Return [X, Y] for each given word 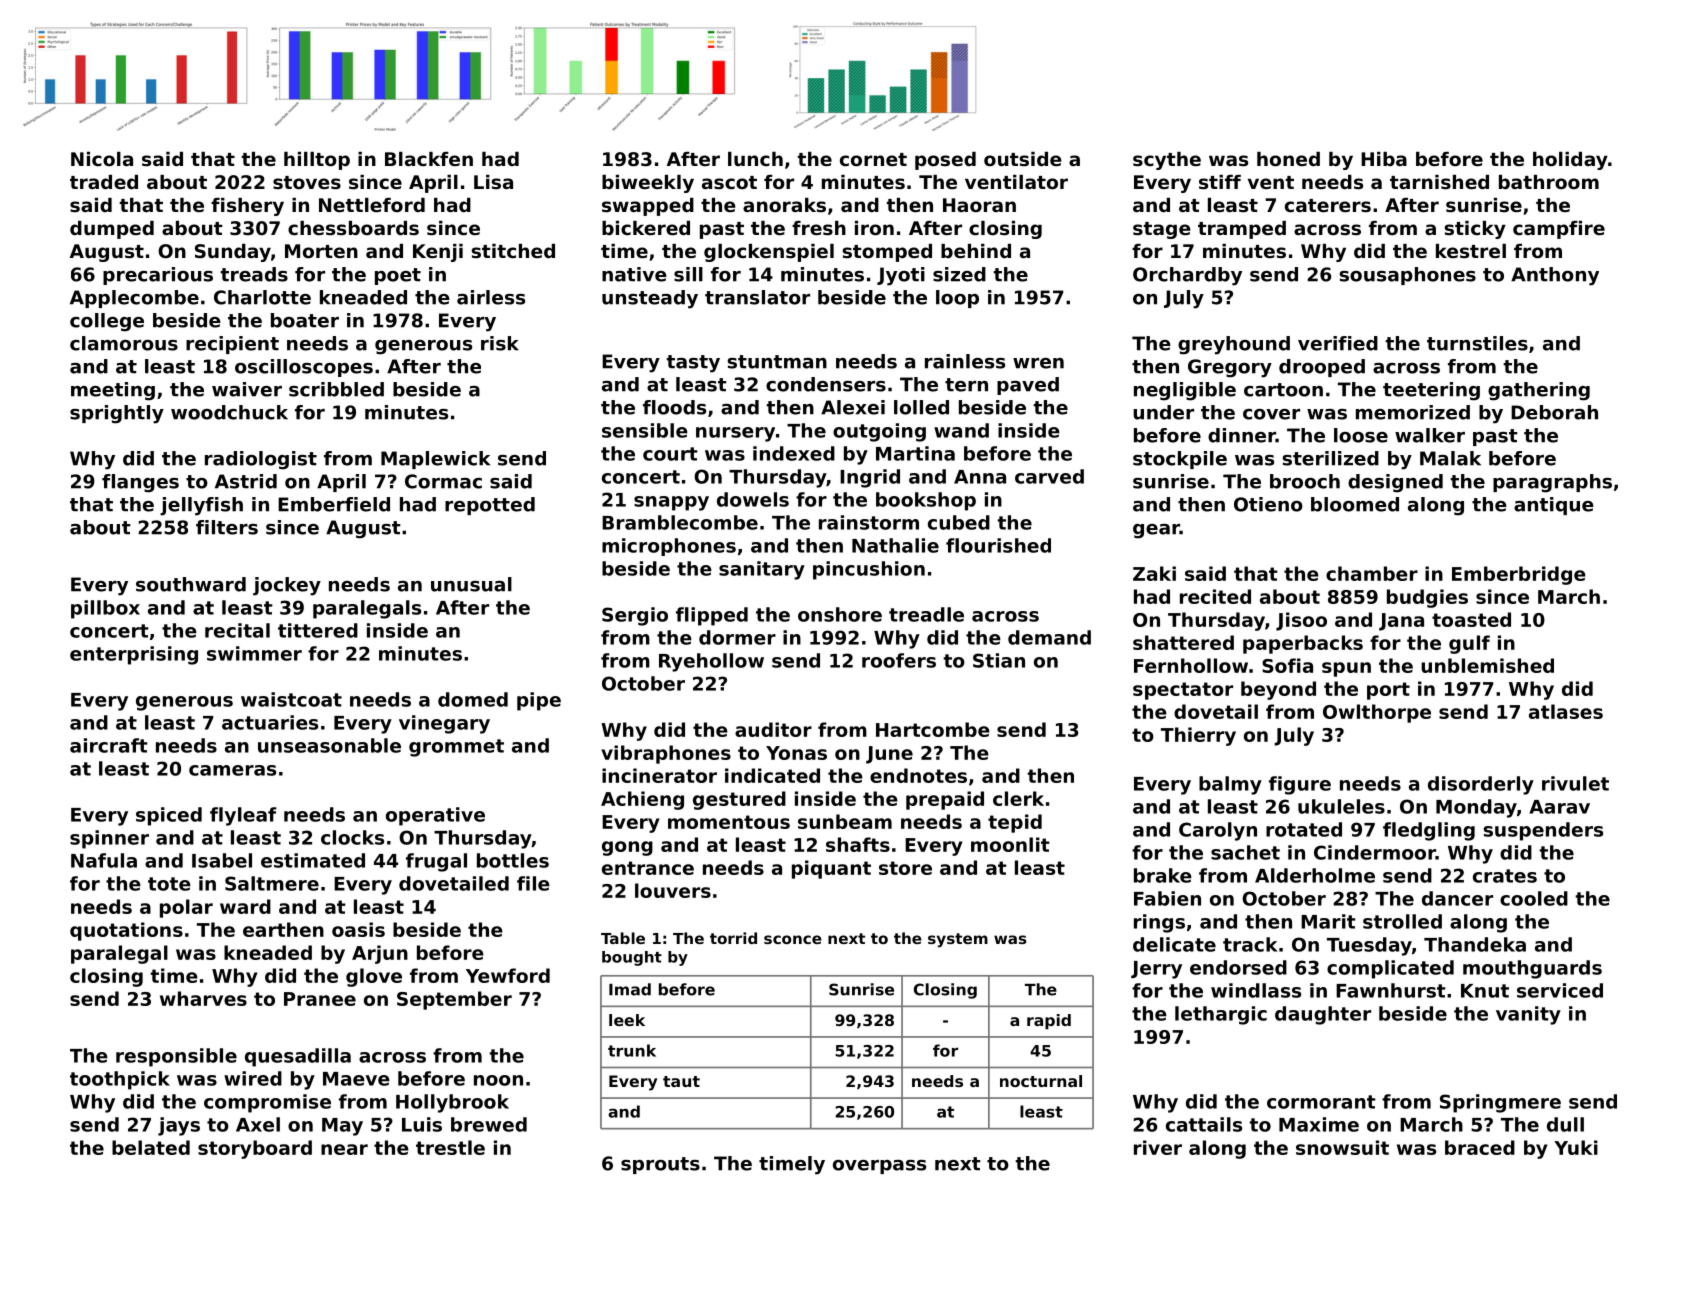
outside [1023, 159]
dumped [112, 230]
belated [151, 1147]
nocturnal [1041, 1081]
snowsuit [1342, 1147]
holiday [1570, 161]
